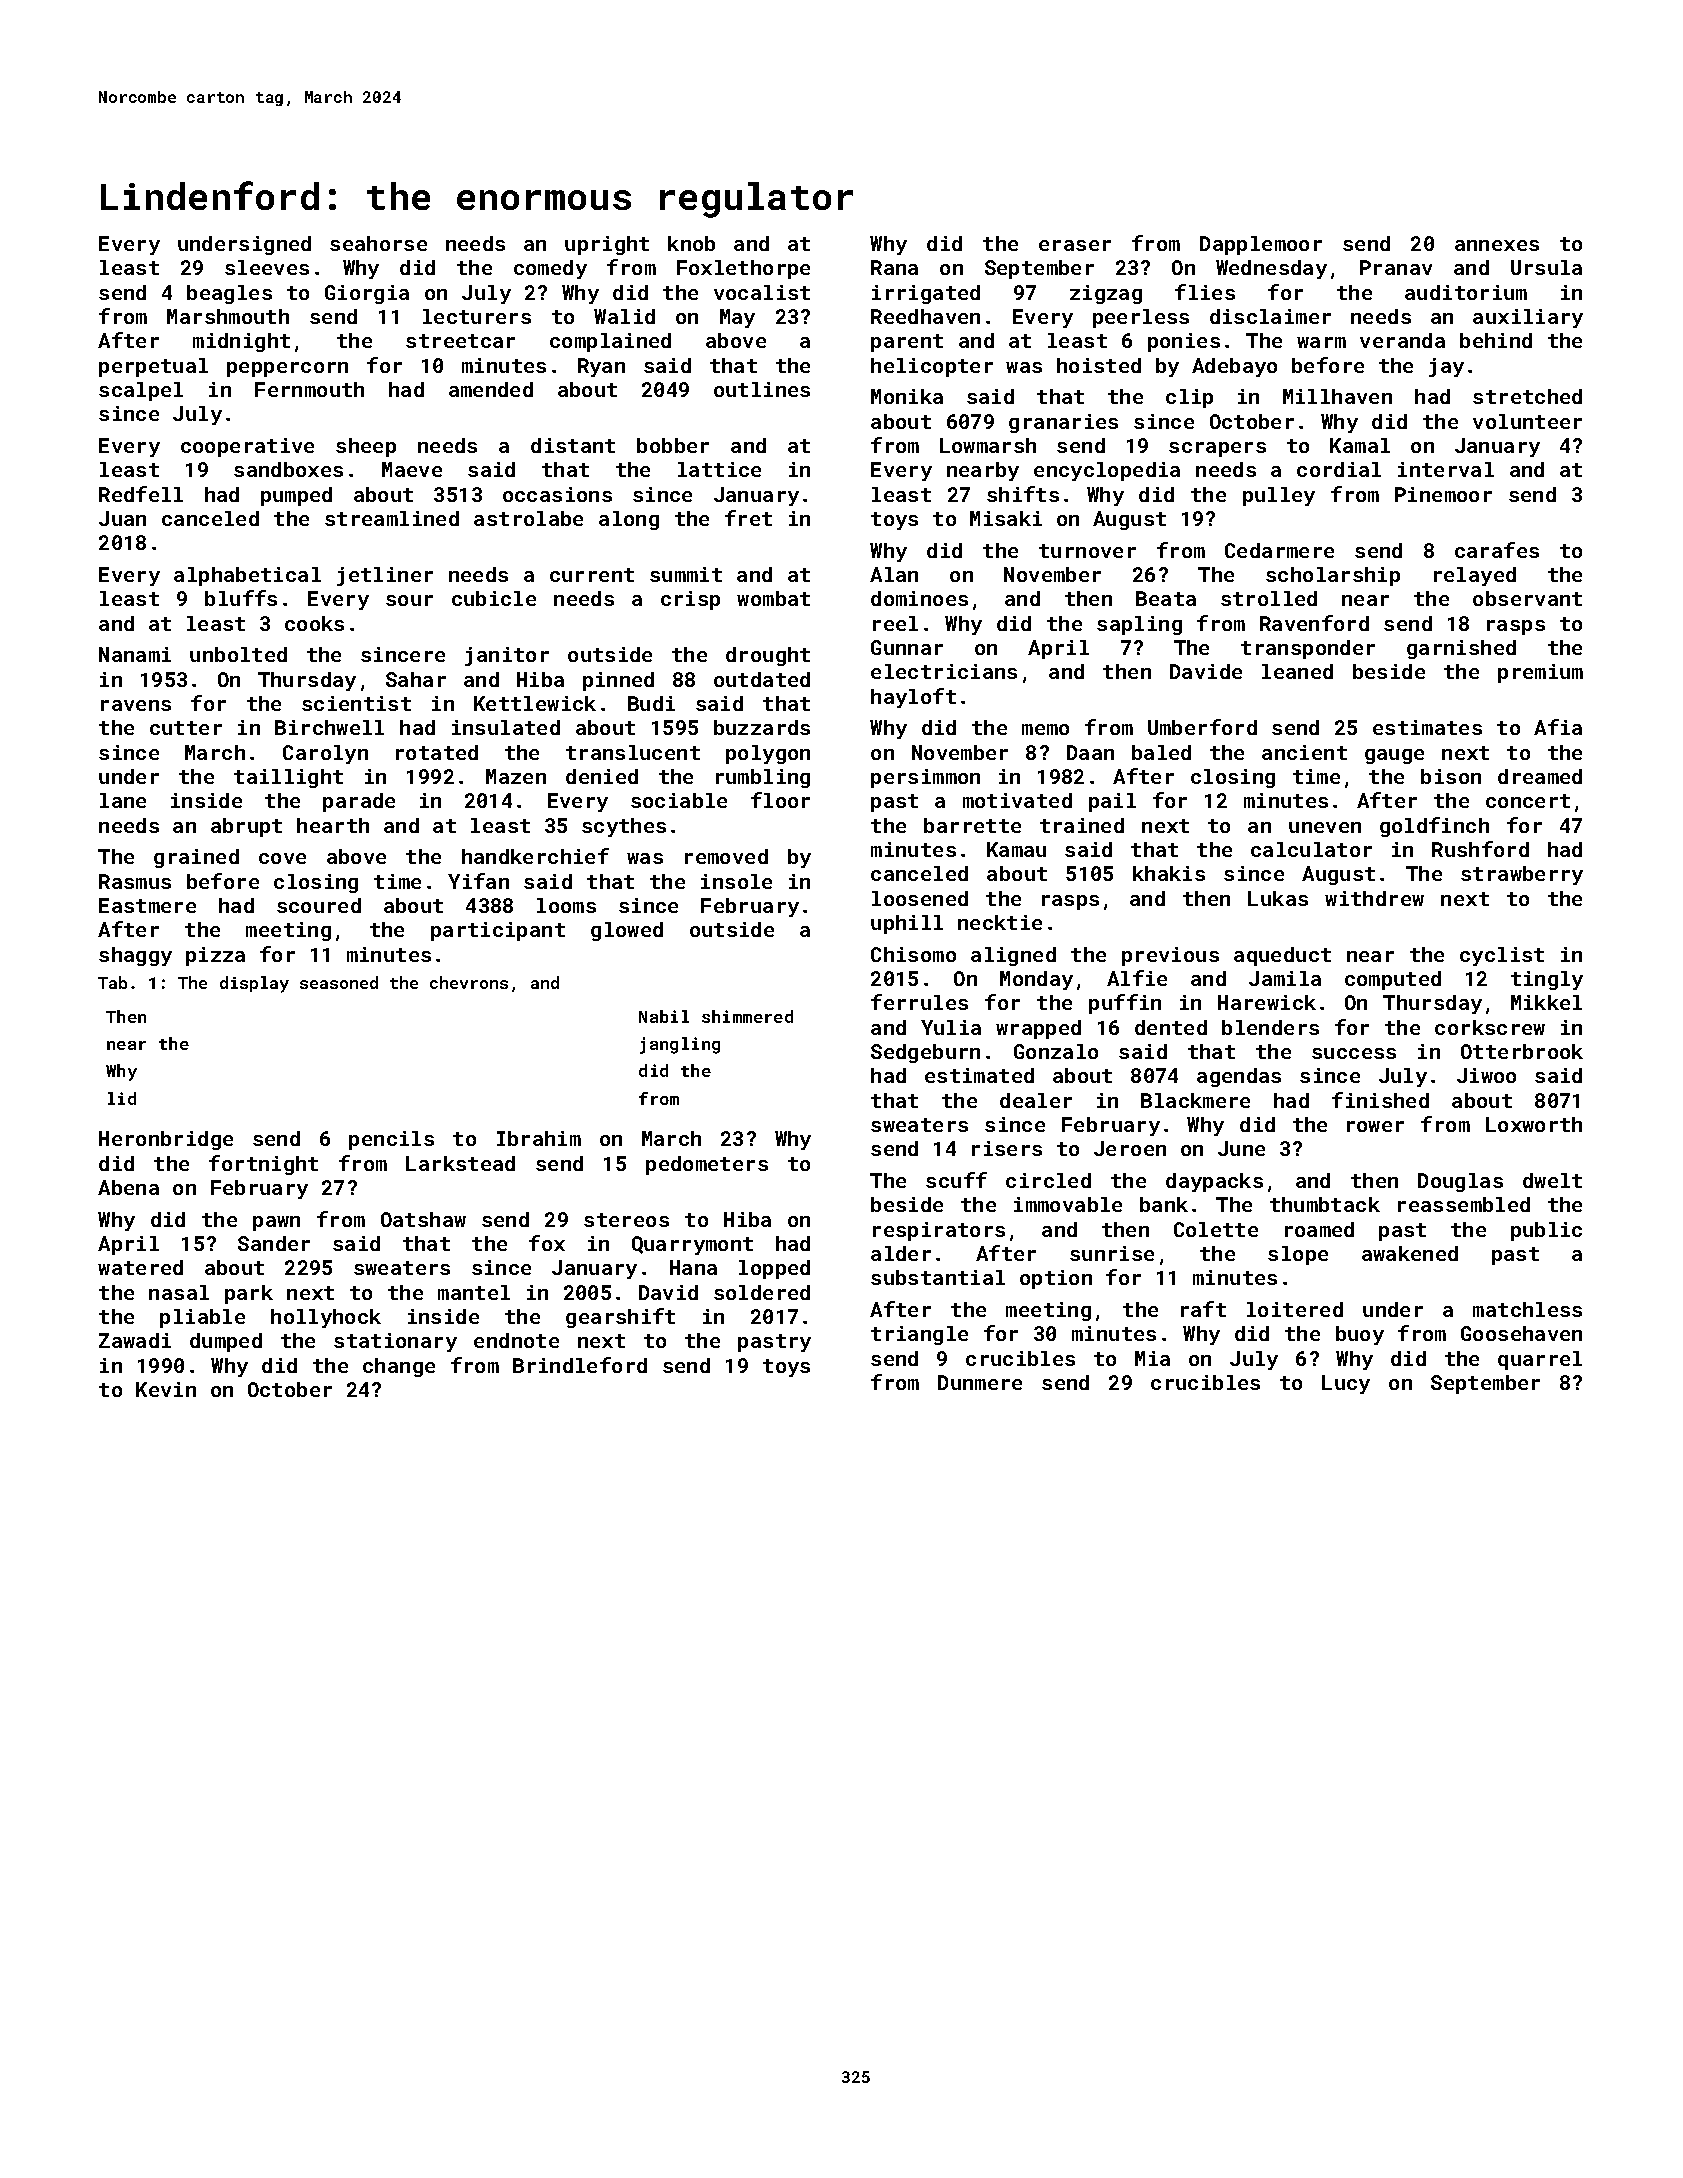 This screenshot has height=2178, width=1683. What do you see at coordinates (1075, 245) in the screenshot?
I see `eraser` at bounding box center [1075, 245].
